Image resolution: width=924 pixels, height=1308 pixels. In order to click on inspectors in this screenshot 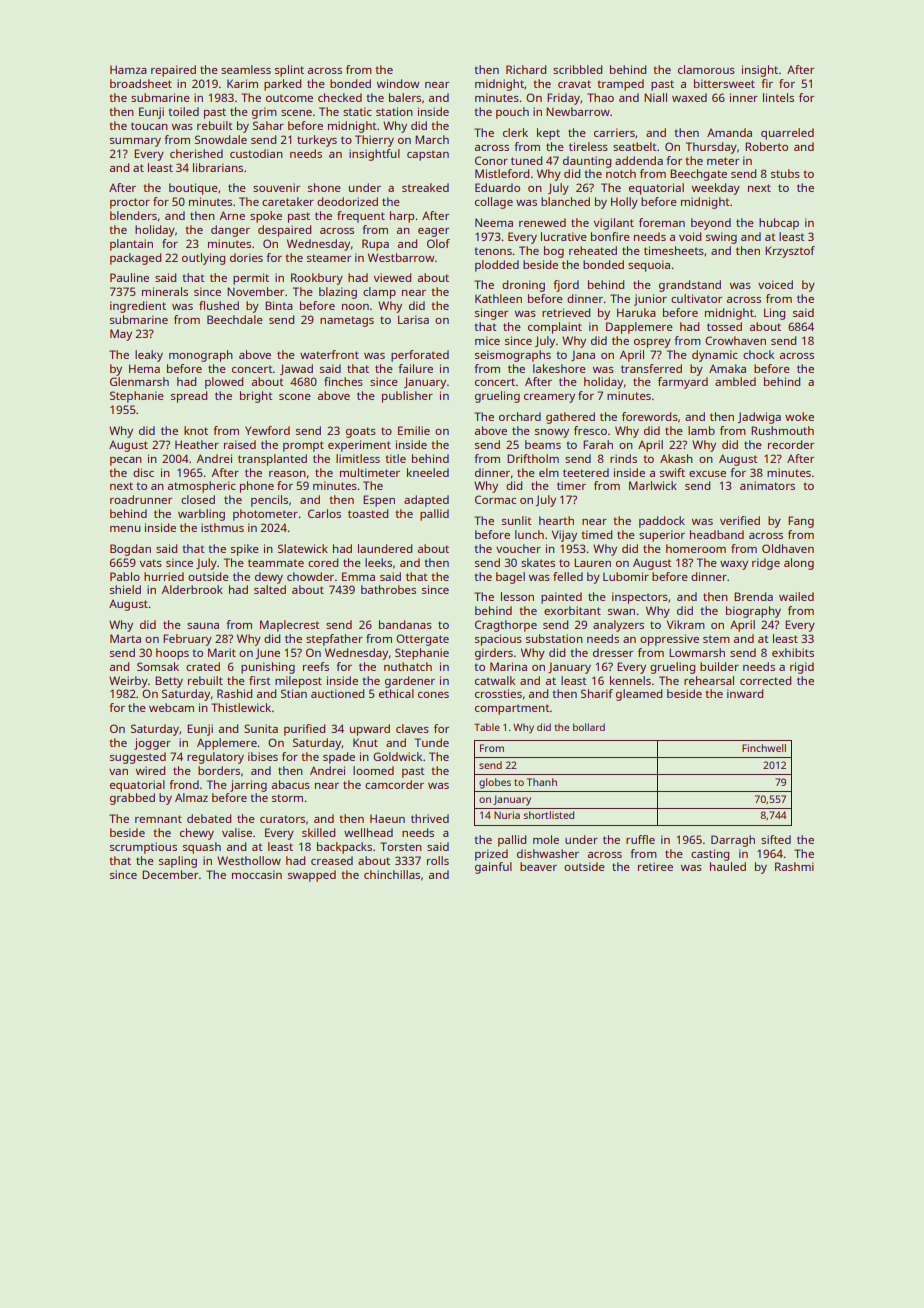, I will do `click(640, 598)`.
